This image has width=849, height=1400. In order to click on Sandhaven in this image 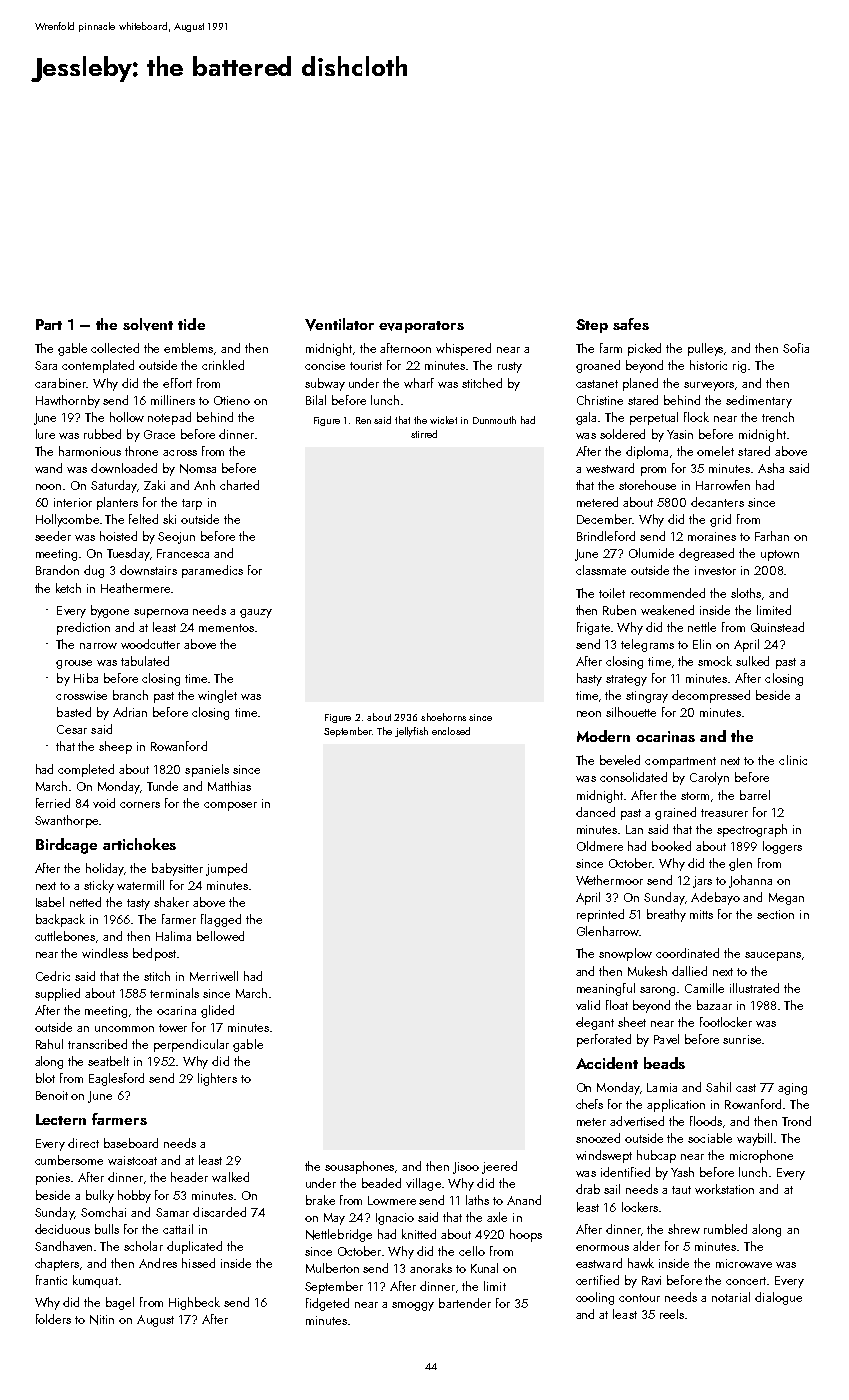, I will do `click(63, 1246)`.
